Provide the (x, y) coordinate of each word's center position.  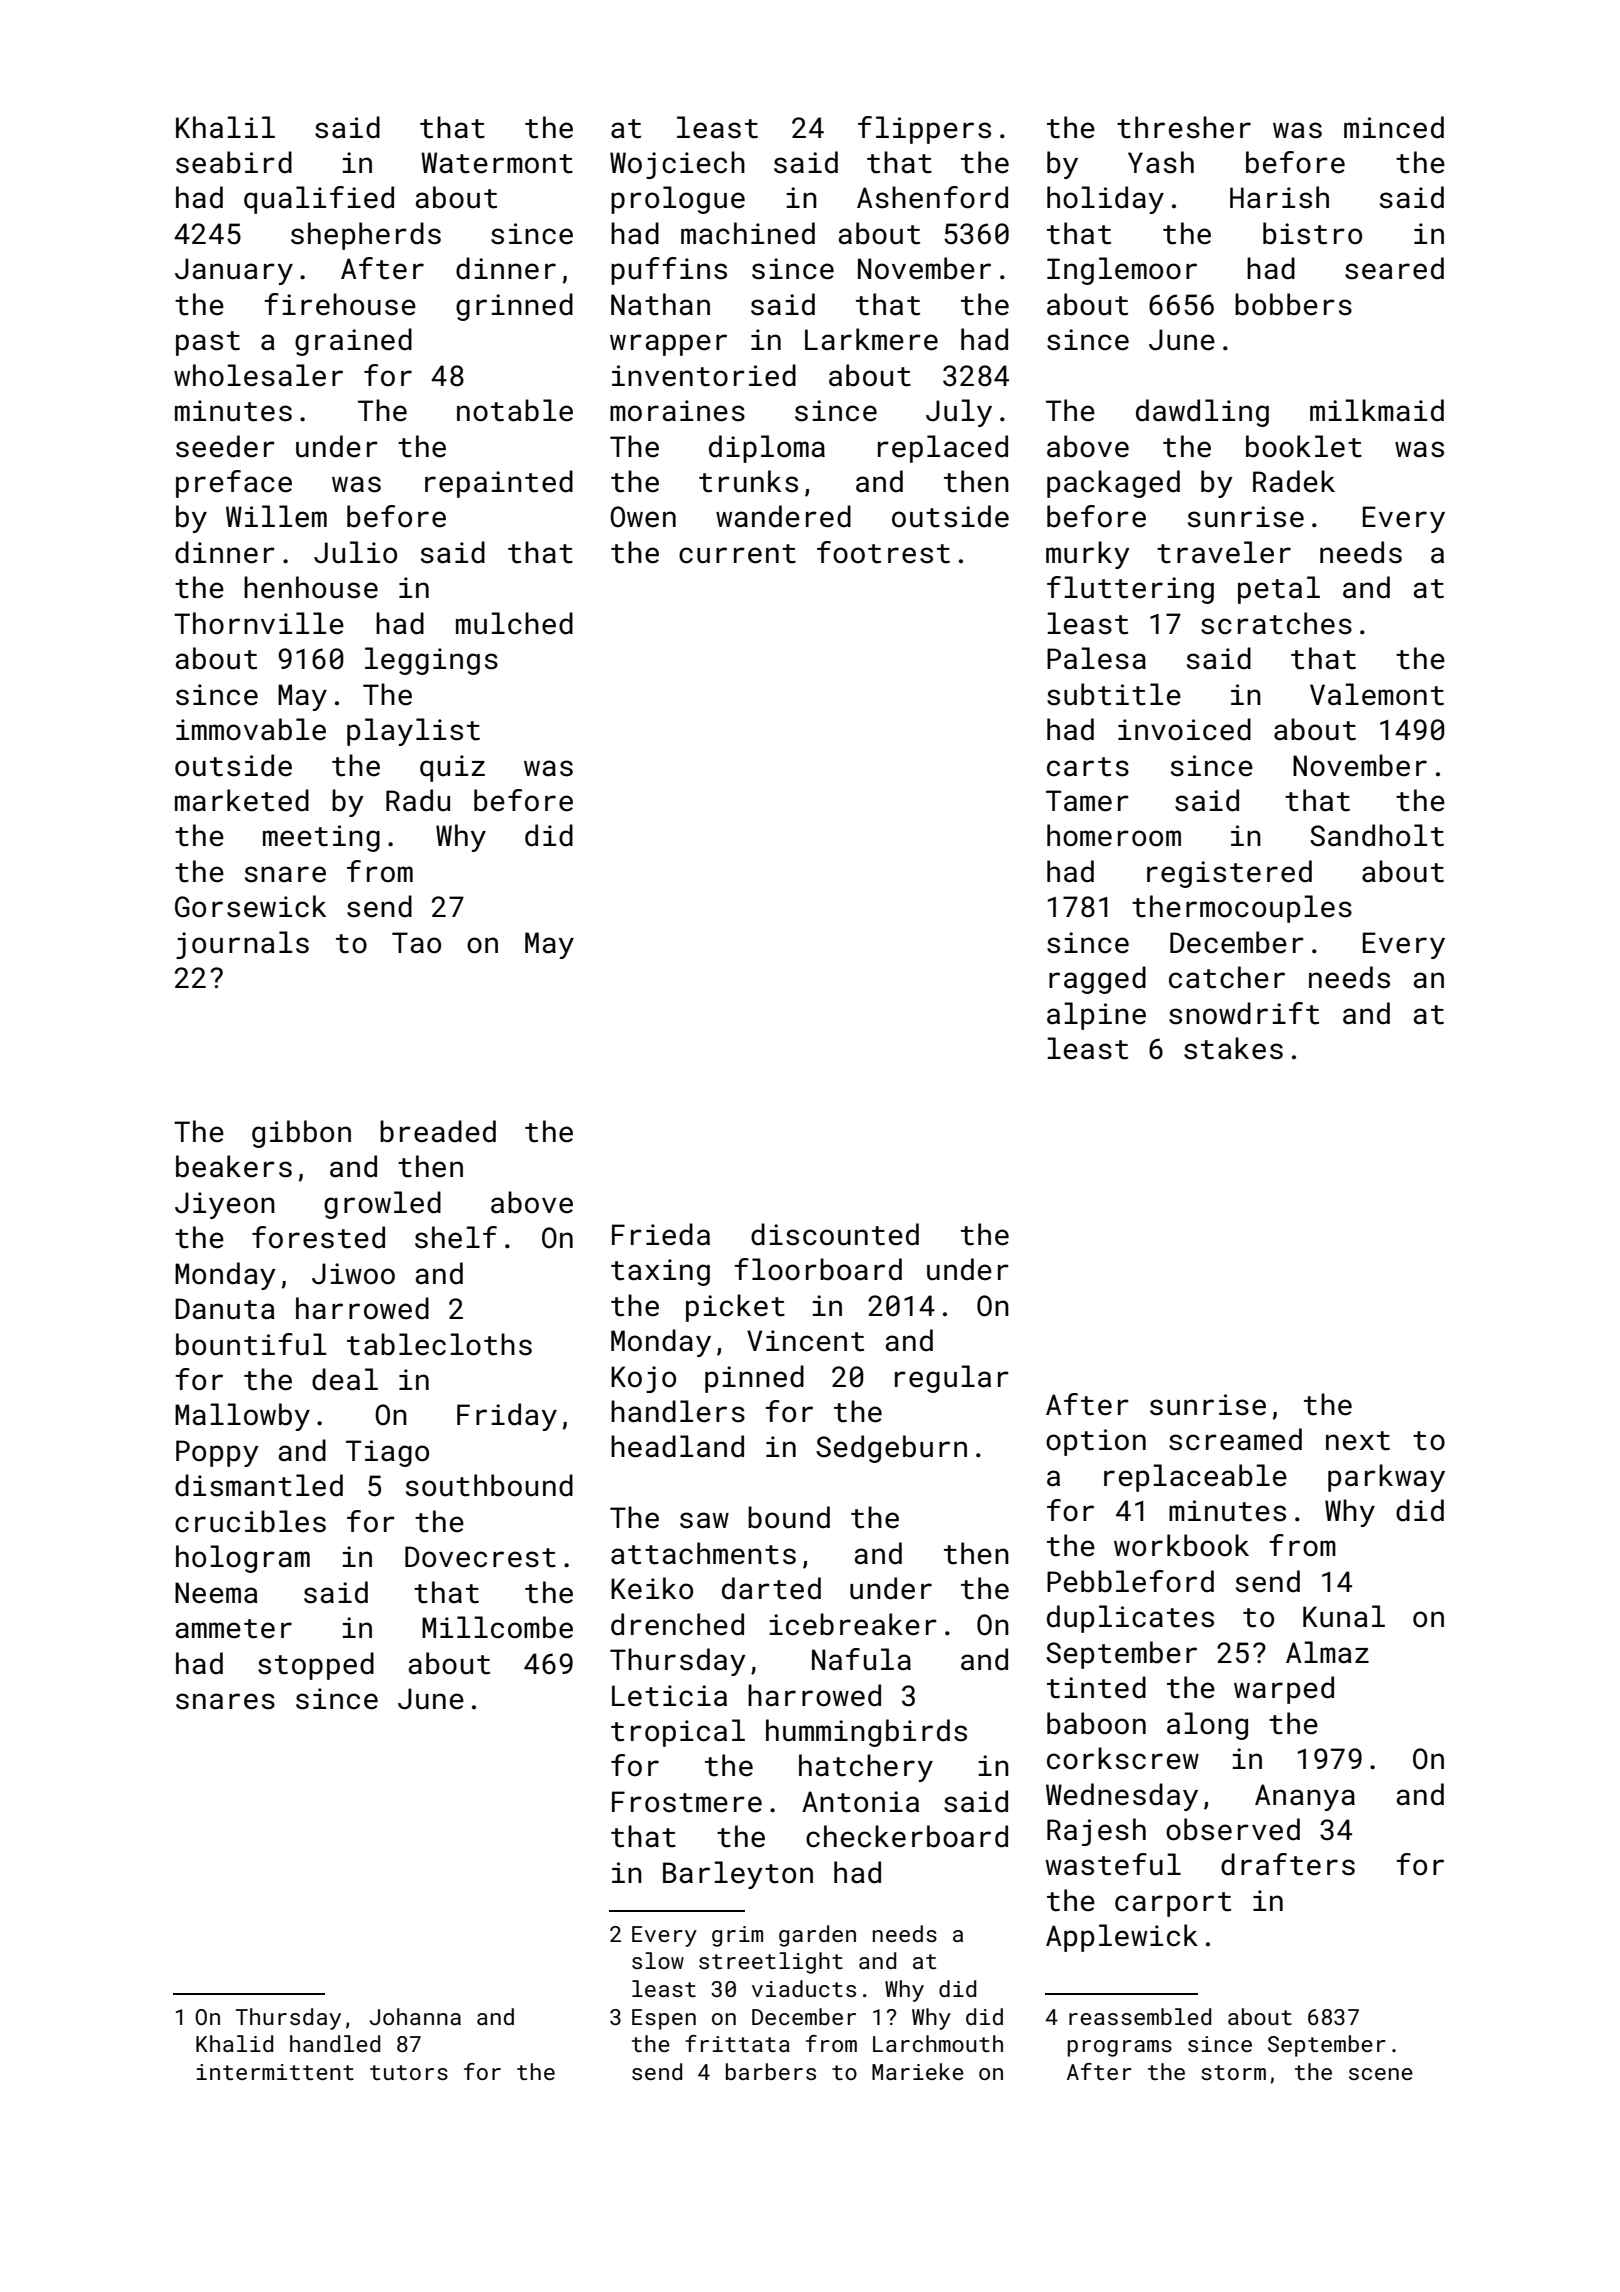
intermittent (275, 2072)
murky (1088, 555)
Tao (416, 943)
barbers (771, 2071)
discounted (835, 1234)
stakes (1233, 1048)
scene (1381, 2074)
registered (1229, 874)
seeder (225, 446)
